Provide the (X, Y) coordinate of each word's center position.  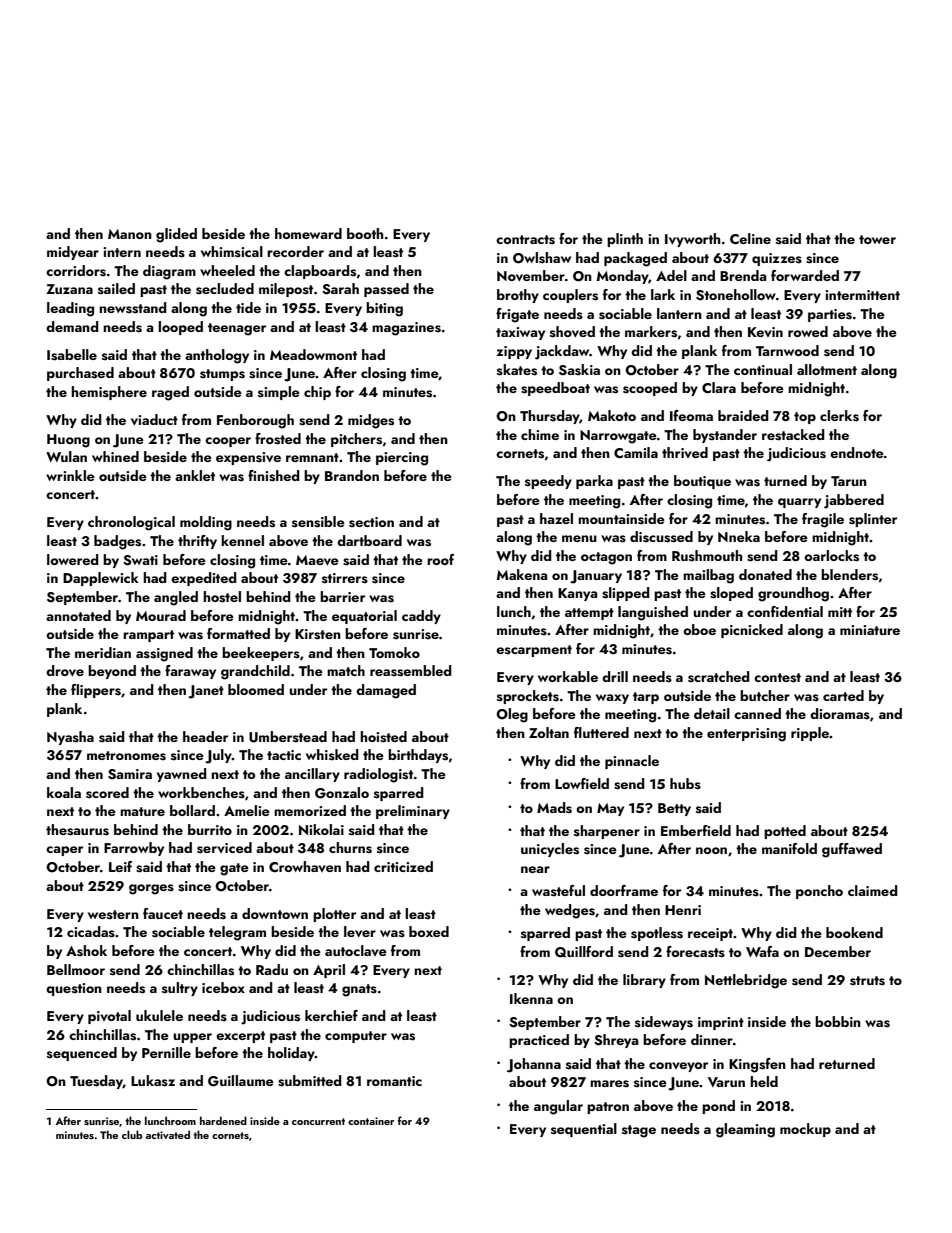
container (371, 1121)
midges (371, 421)
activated (168, 1134)
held (764, 1081)
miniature (870, 630)
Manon (130, 234)
